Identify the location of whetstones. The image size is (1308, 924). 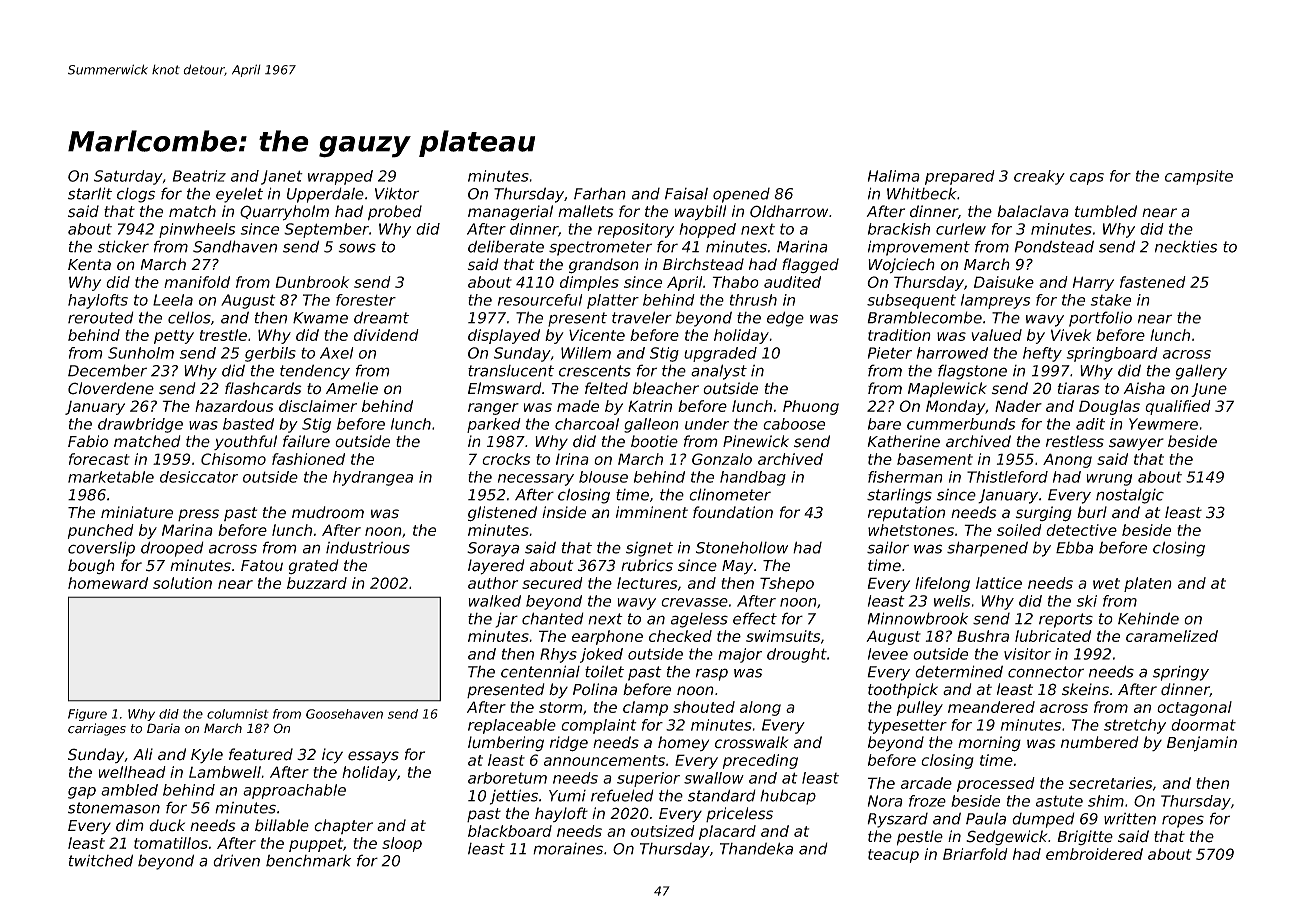
(911, 530).
